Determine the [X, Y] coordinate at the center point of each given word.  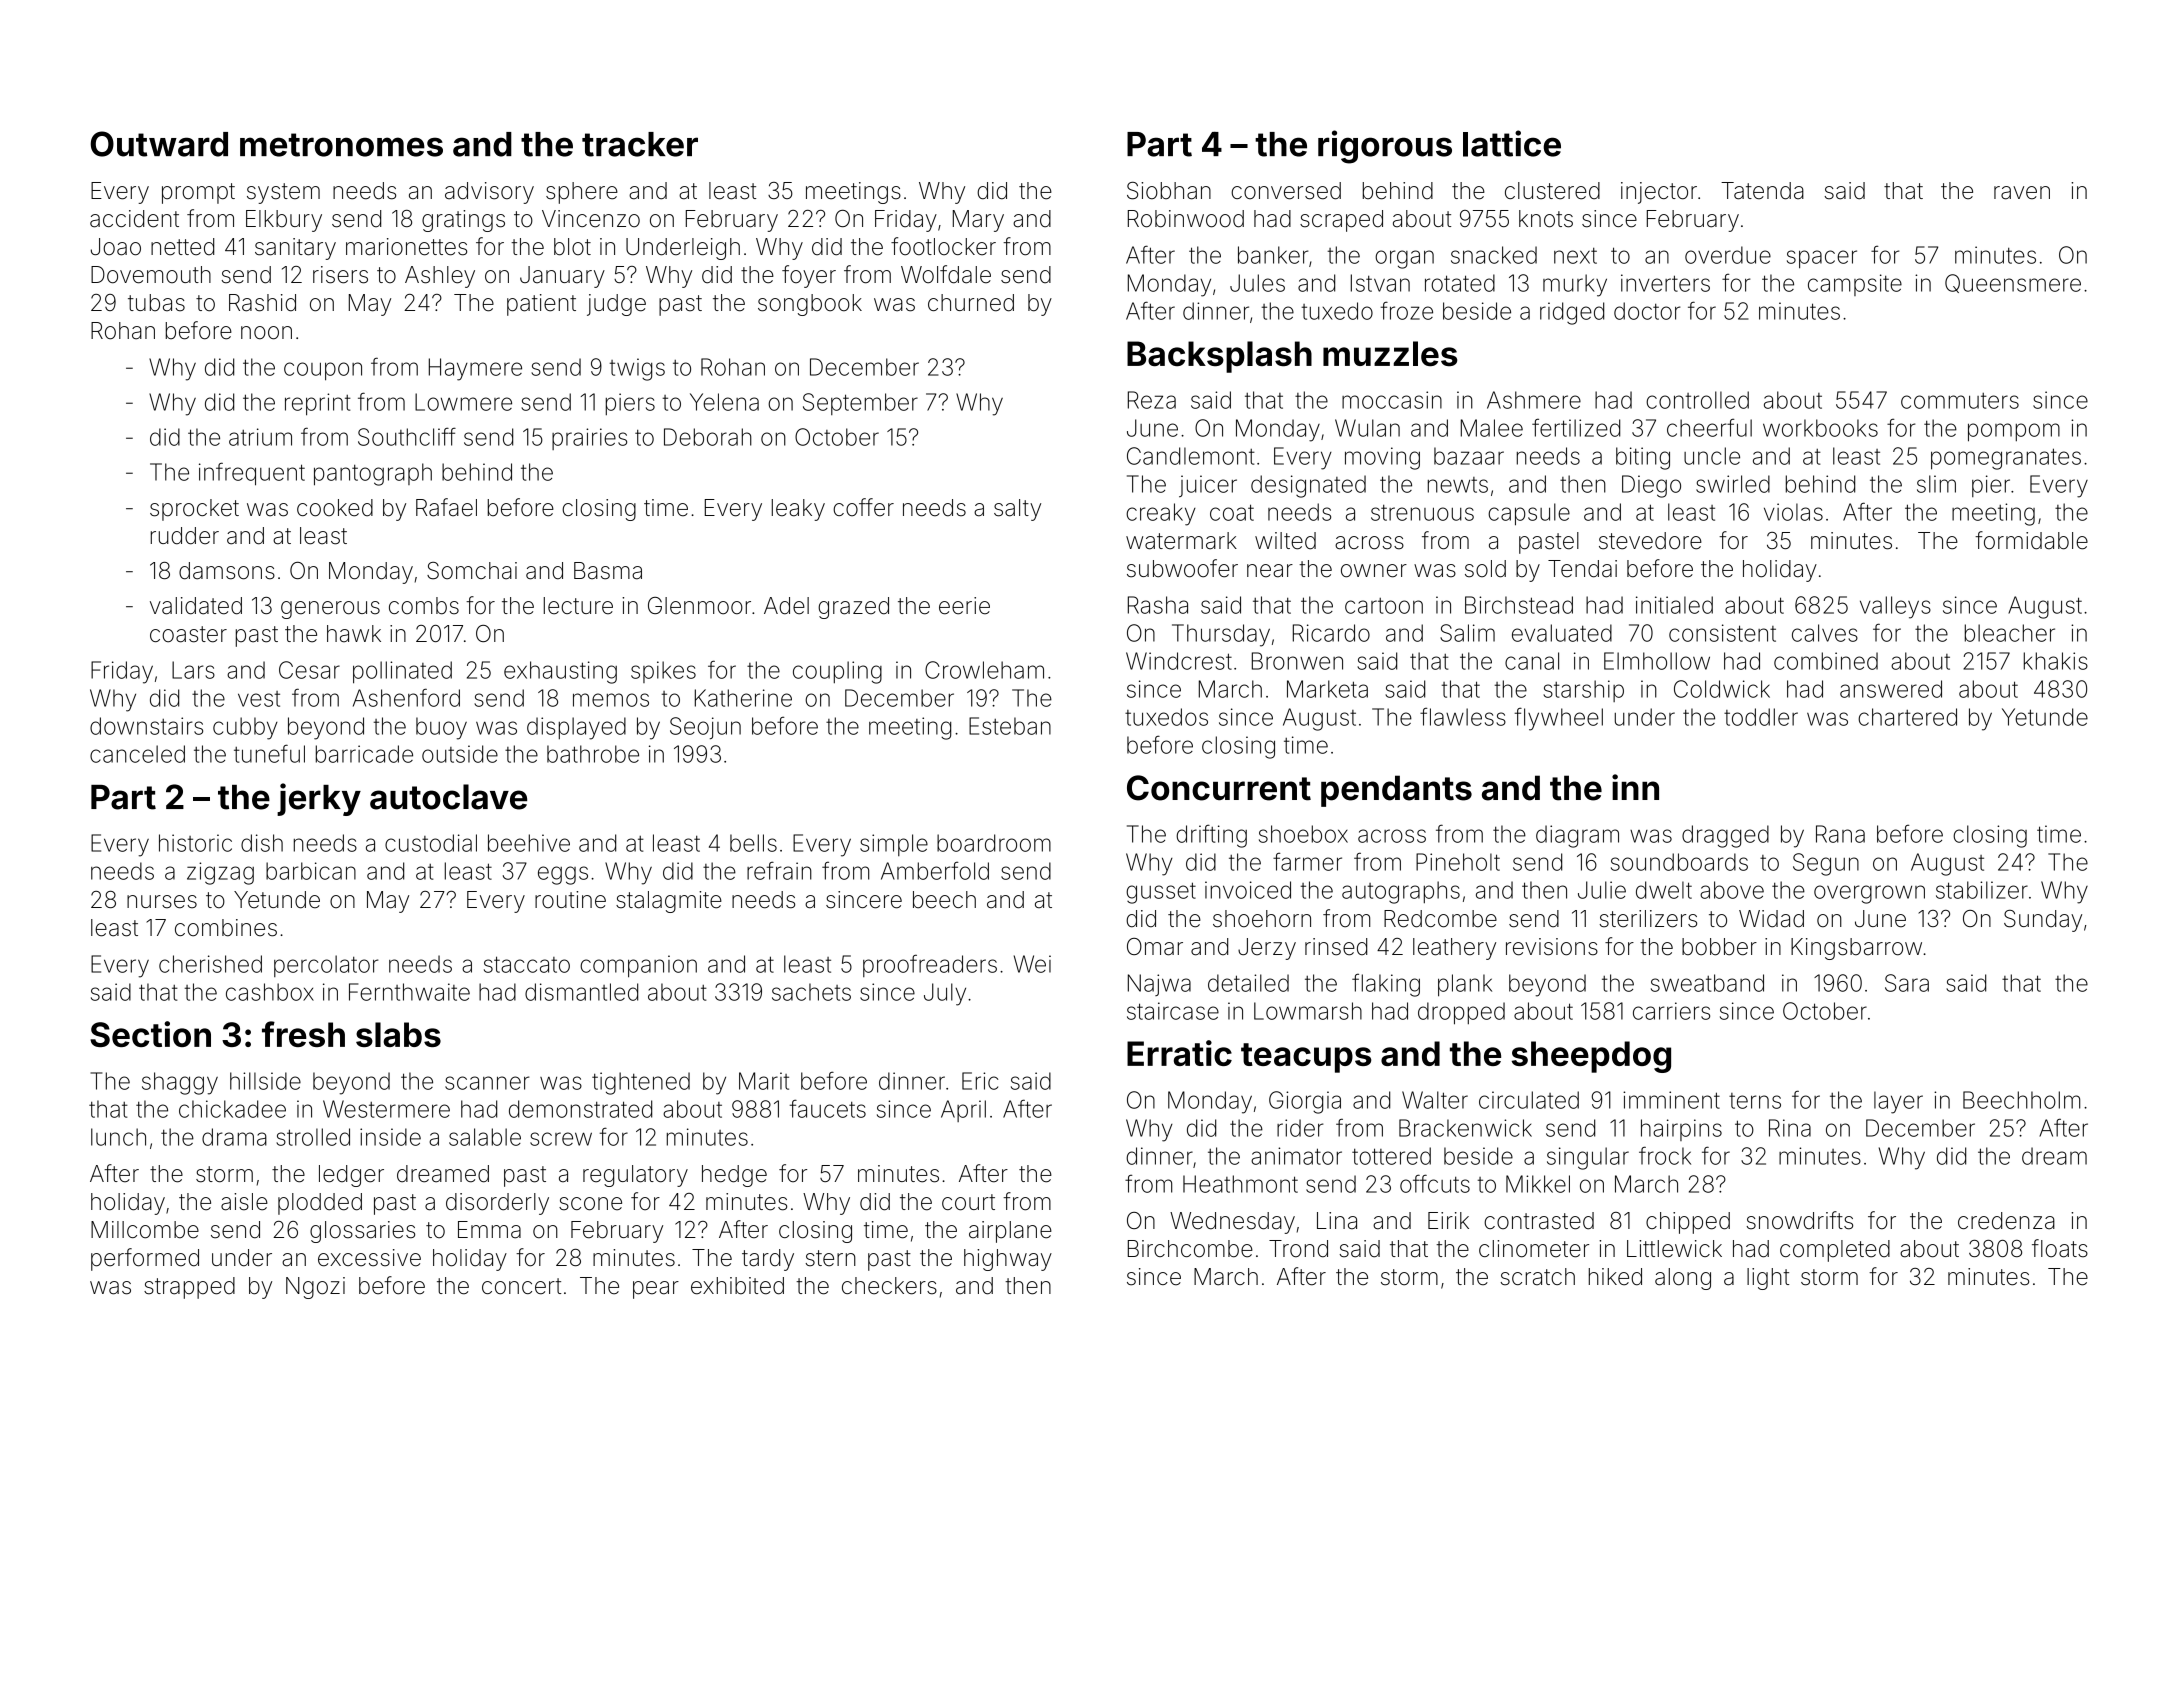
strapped [189, 1288]
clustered [1552, 191]
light [1768, 1279]
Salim [1467, 633]
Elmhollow [1657, 661]
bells [753, 843]
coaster [188, 634]
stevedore [1650, 541]
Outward [159, 144]
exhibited [737, 1286]
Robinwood [1186, 219]
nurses [162, 902]
